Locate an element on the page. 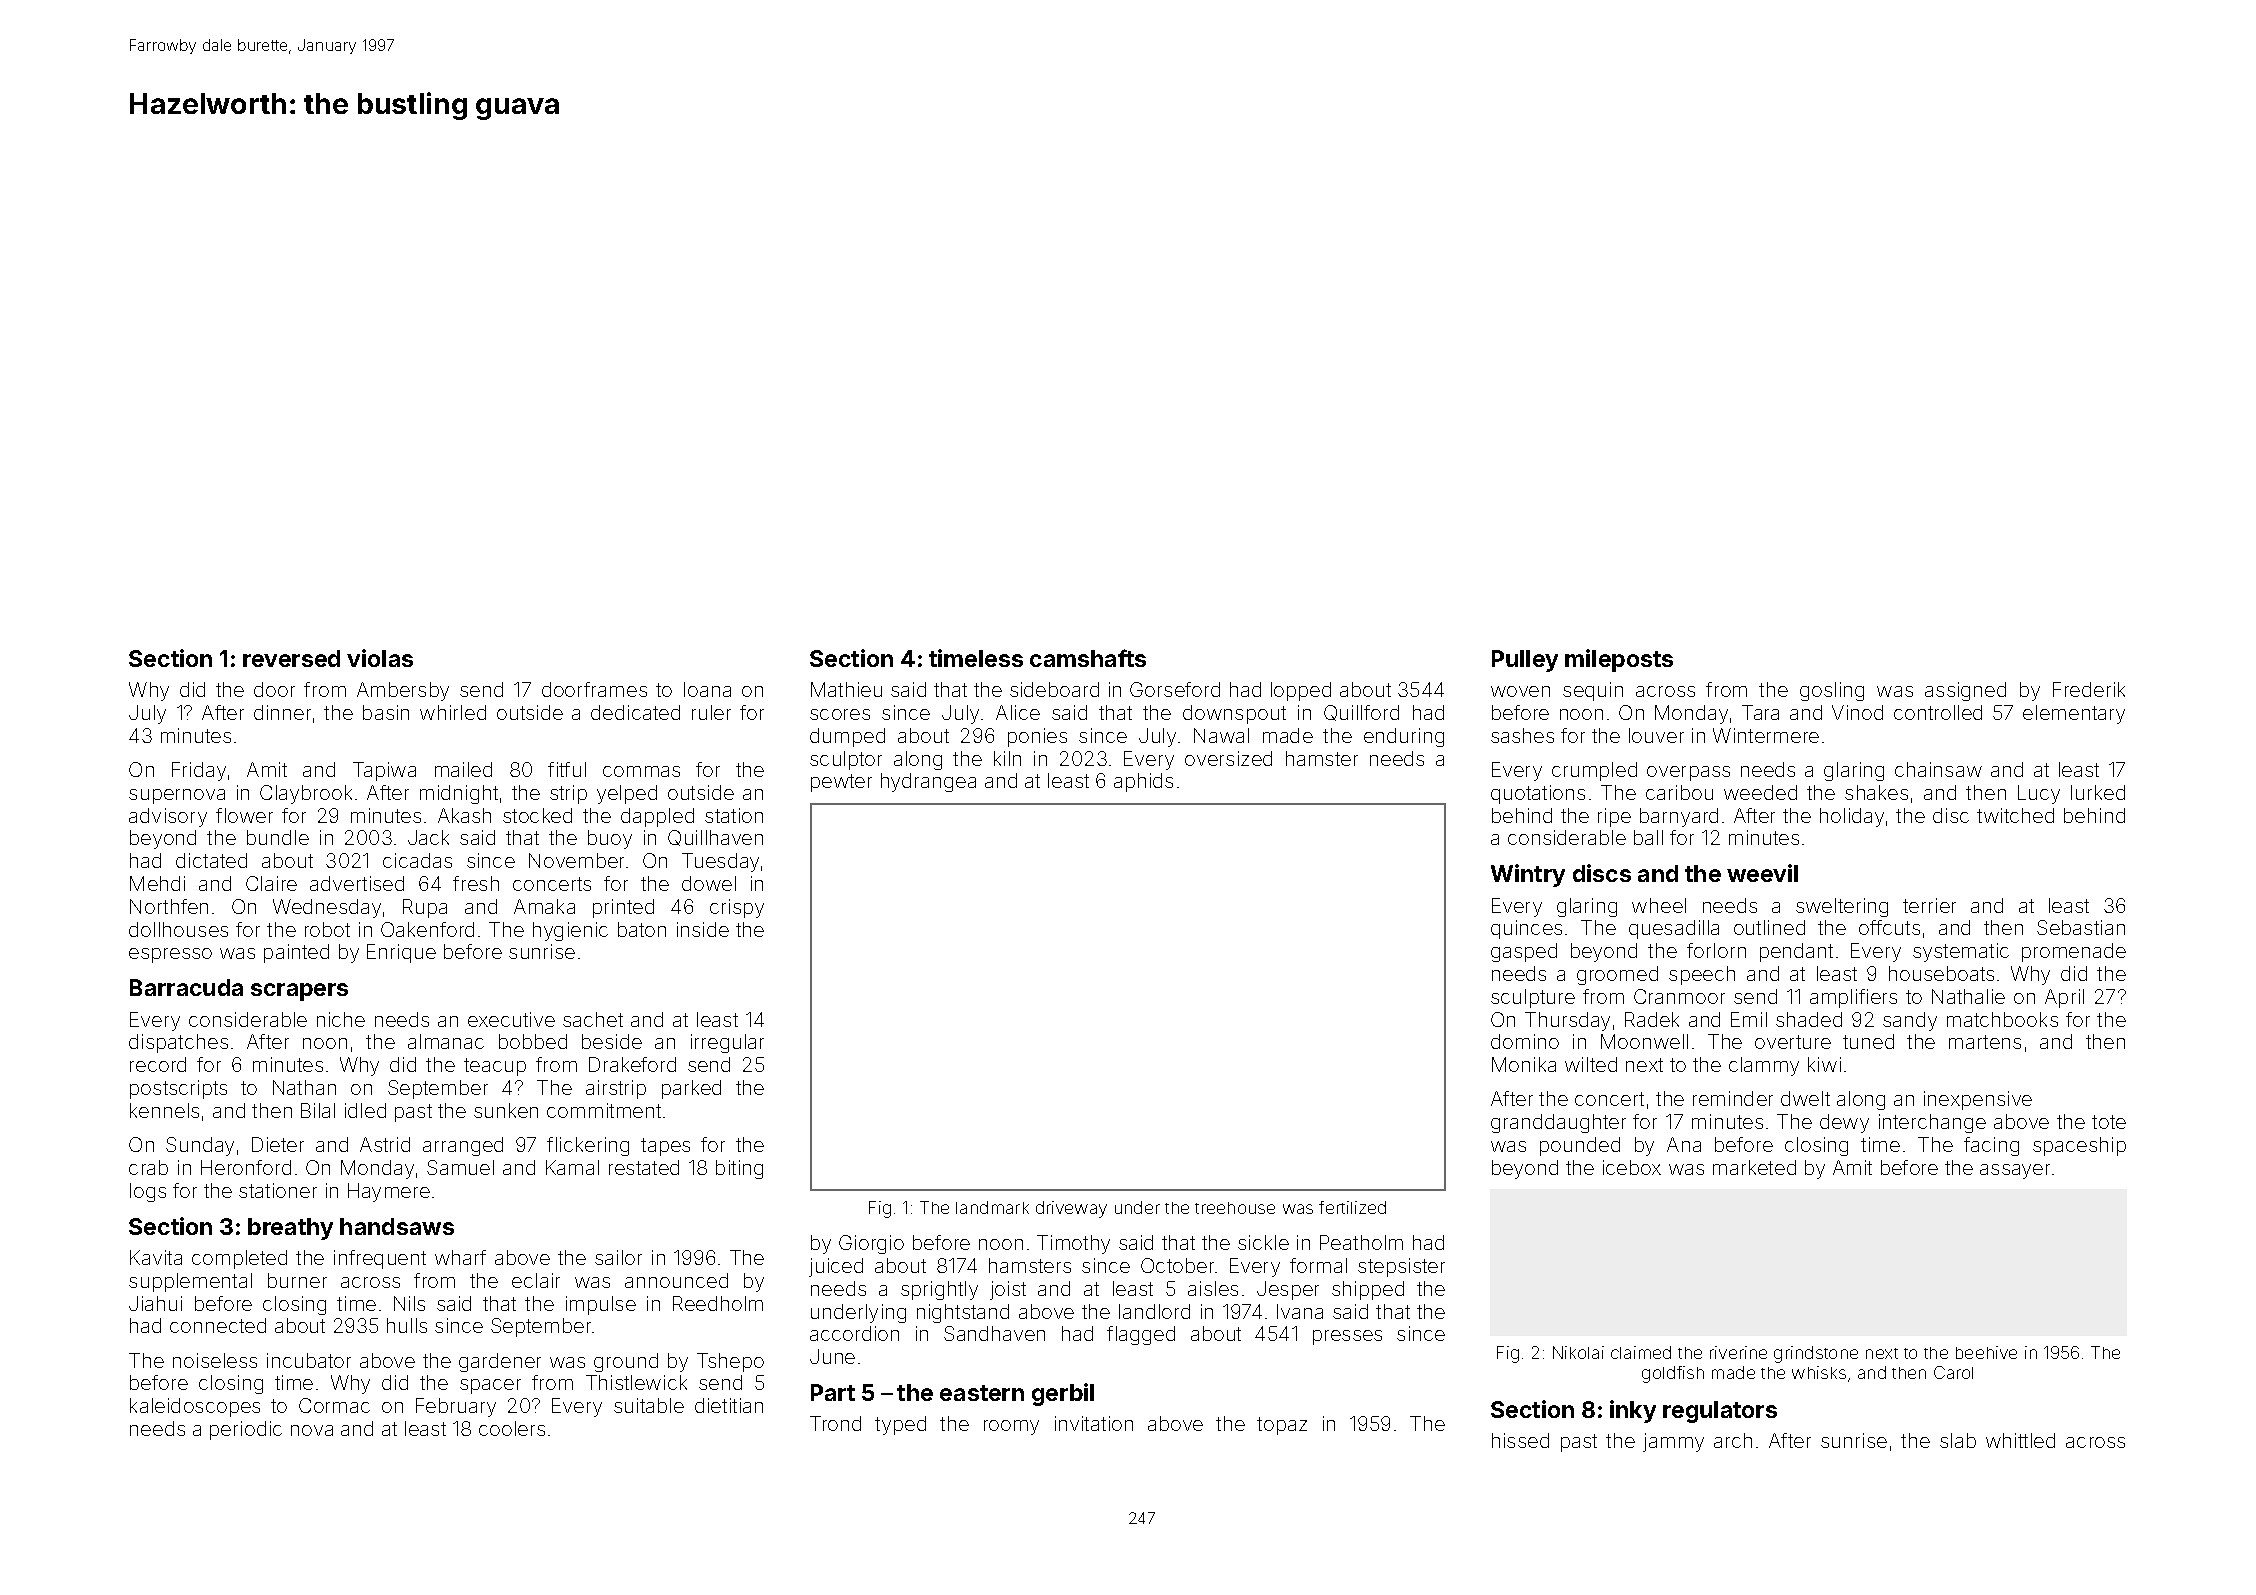 The image size is (2256, 1595). dewy is located at coordinates (1844, 1123).
